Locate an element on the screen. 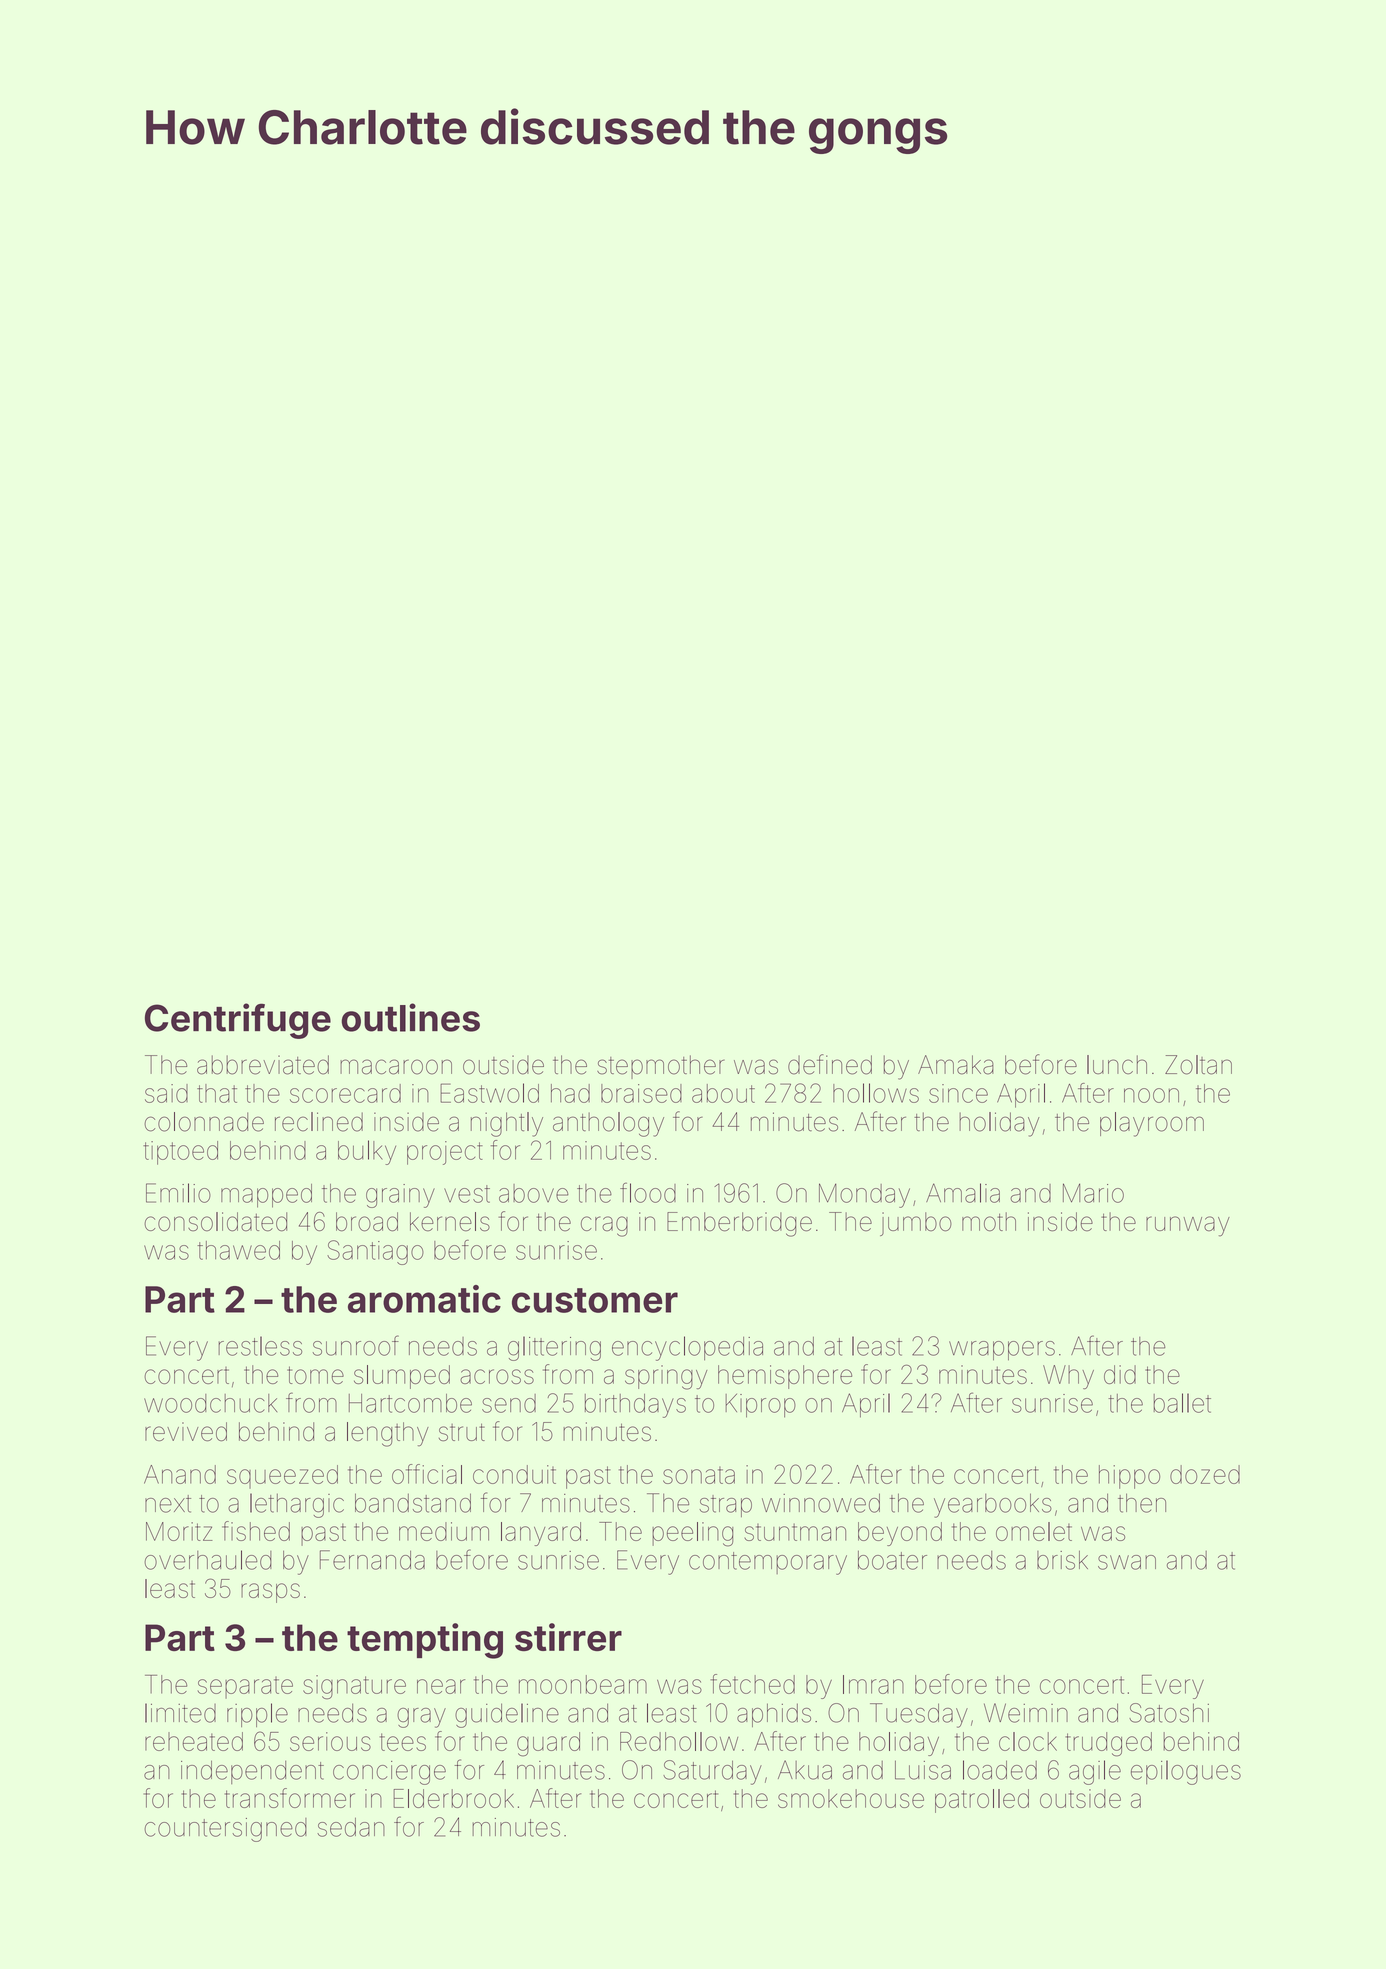 Image resolution: width=1386 pixels, height=1969 pixels. woodchuck is located at coordinates (210, 1403).
